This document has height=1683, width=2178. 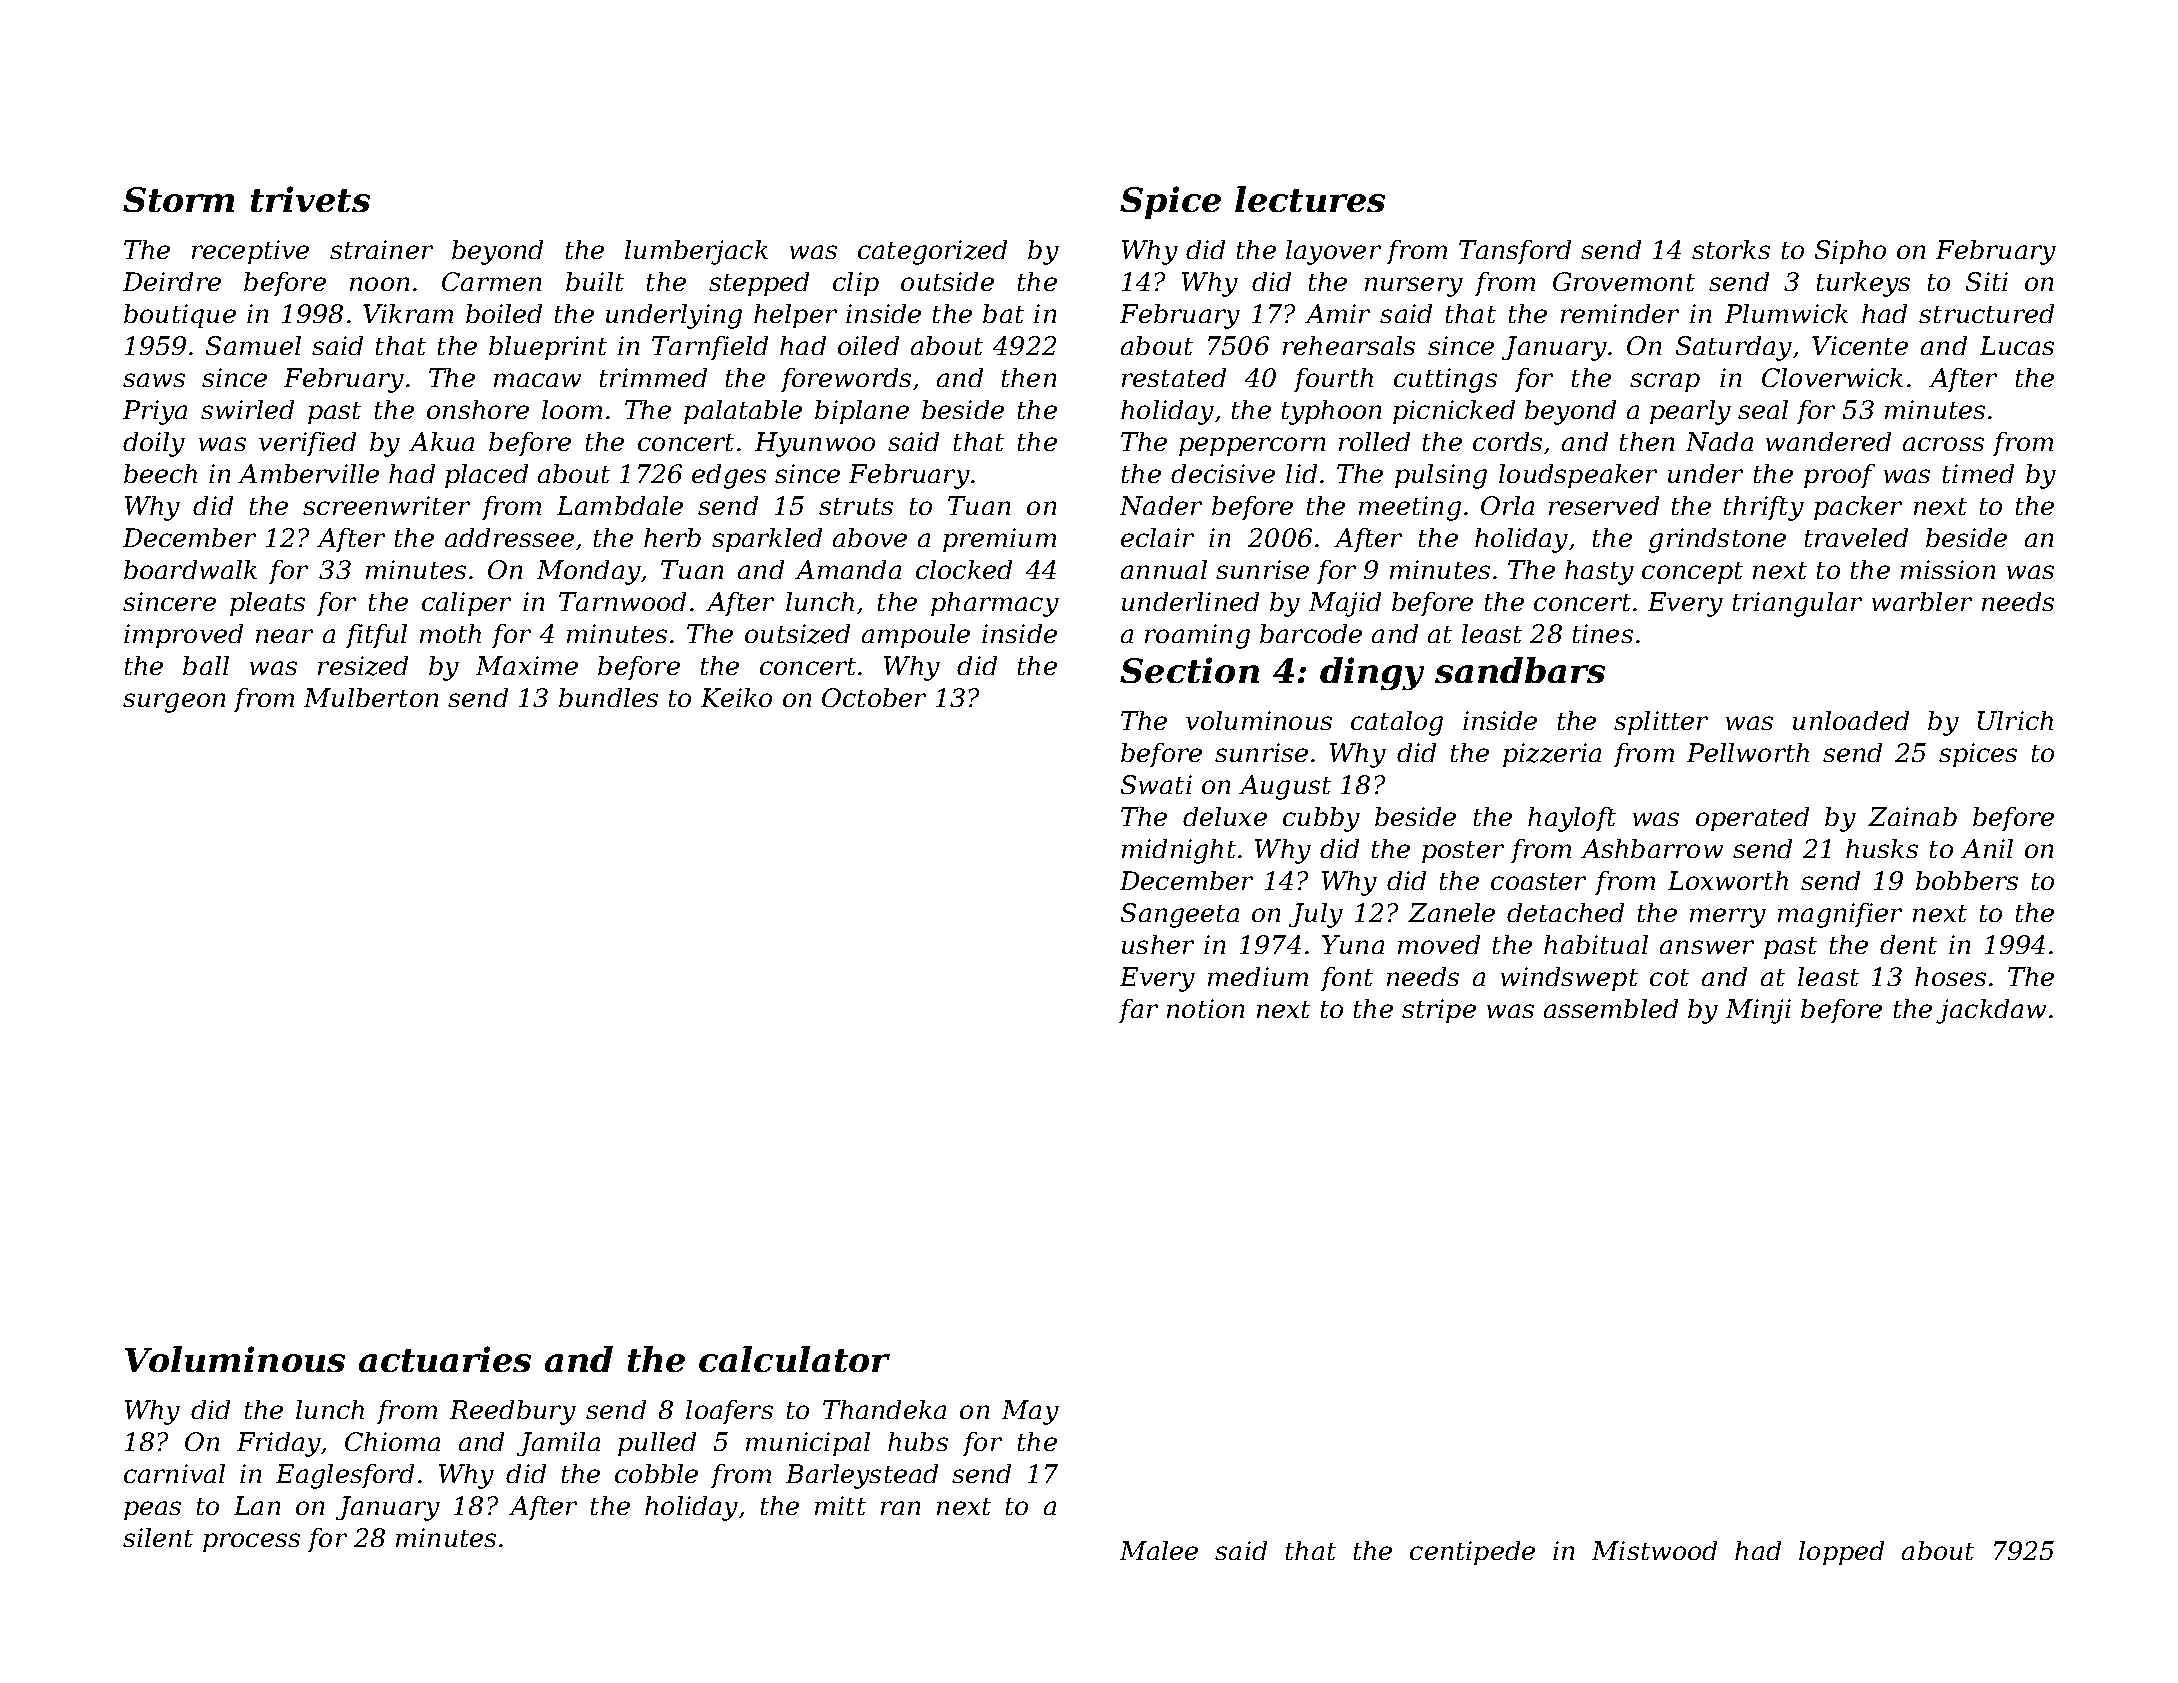 What do you see at coordinates (1030, 1412) in the document?
I see `May` at bounding box center [1030, 1412].
